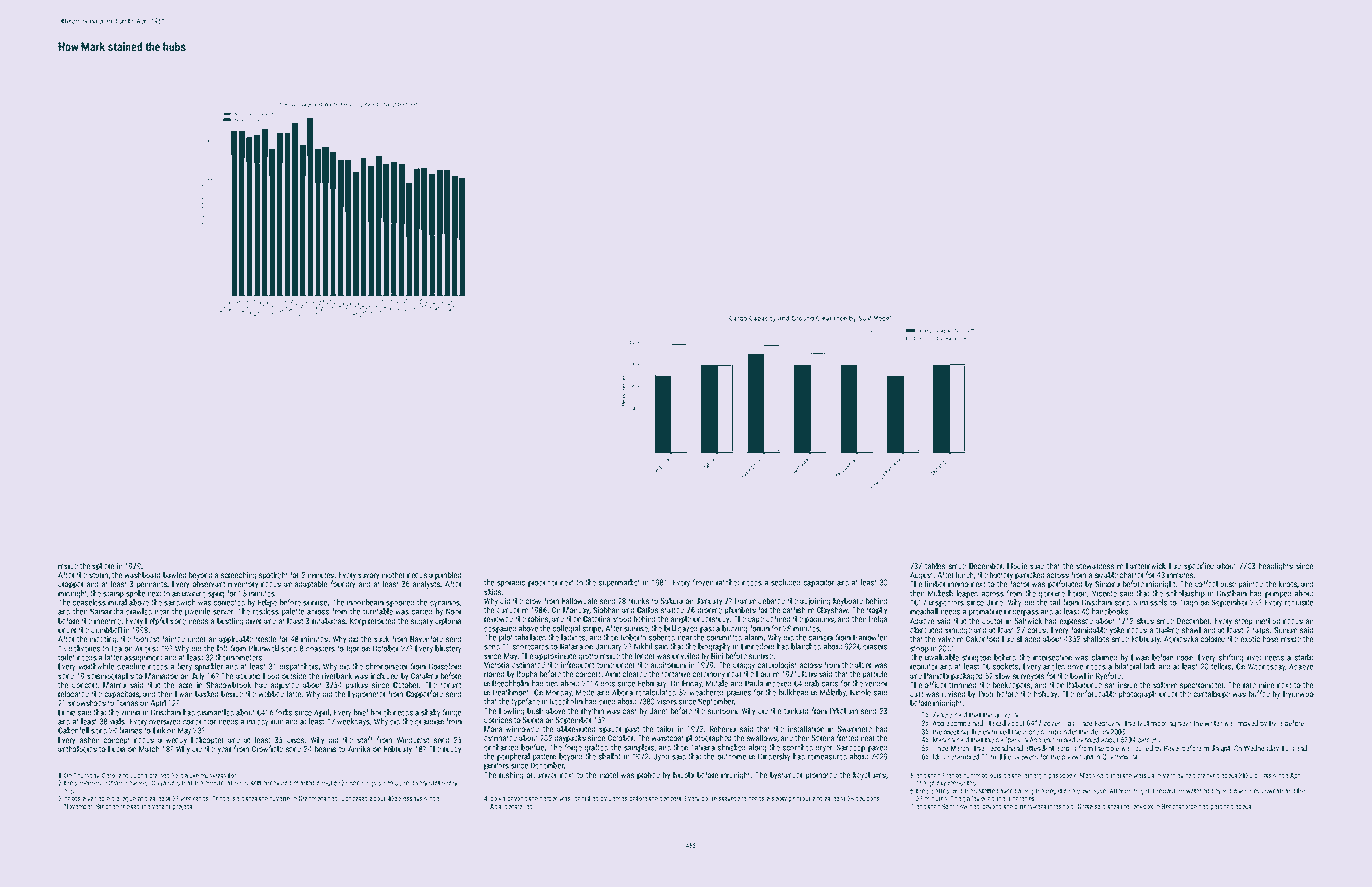 This screenshot has height=887, width=1372. What do you see at coordinates (359, 748) in the screenshot?
I see `Annika` at bounding box center [359, 748].
